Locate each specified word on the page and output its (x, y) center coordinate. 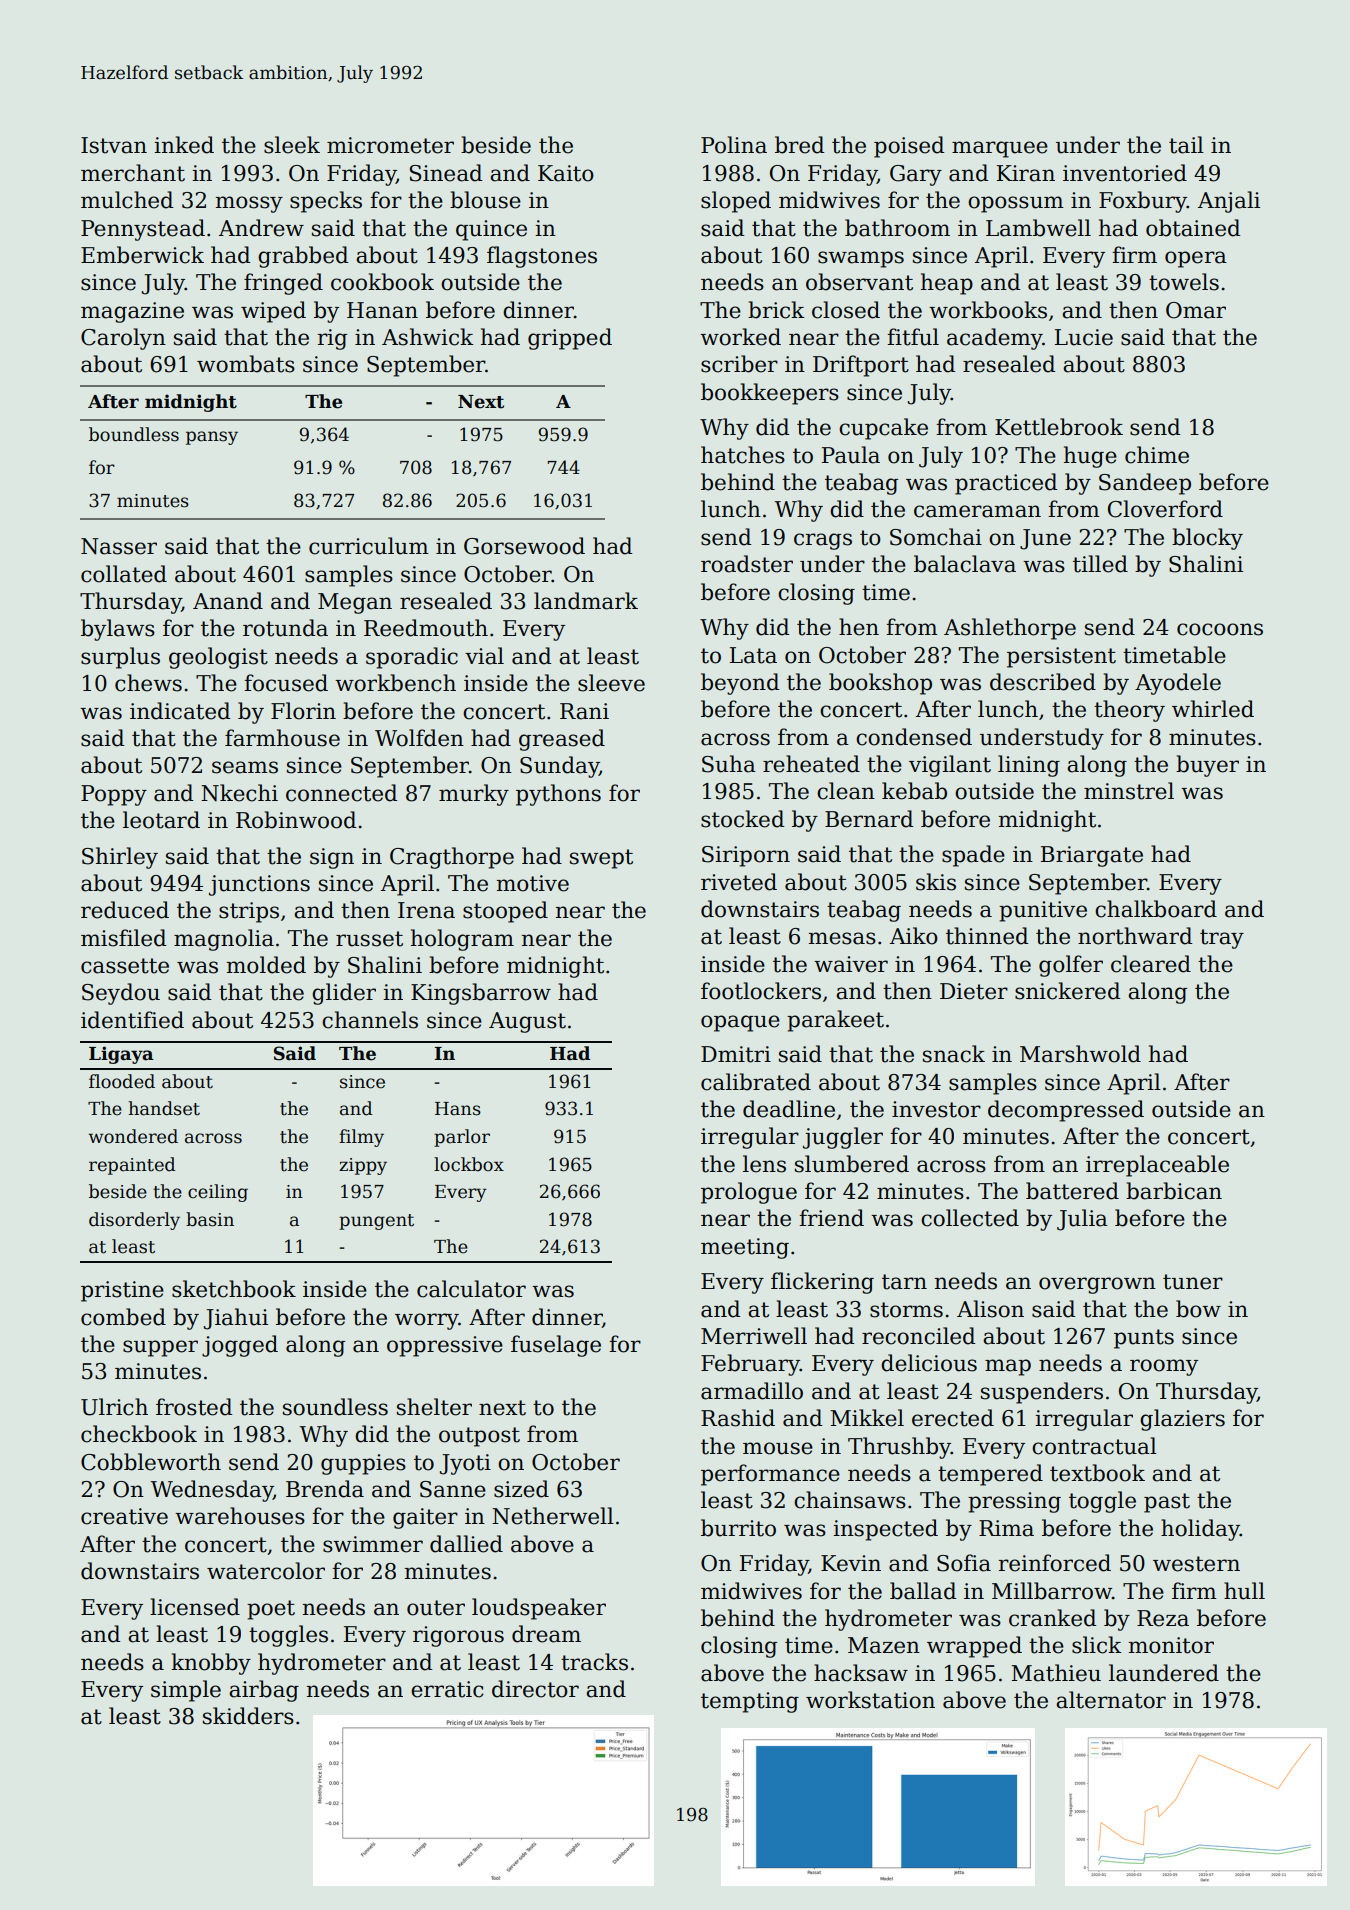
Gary (916, 175)
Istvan (114, 145)
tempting (750, 1702)
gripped (570, 339)
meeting (745, 1248)
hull (1244, 1591)
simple (186, 1691)
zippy (363, 1166)
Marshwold (1080, 1054)
